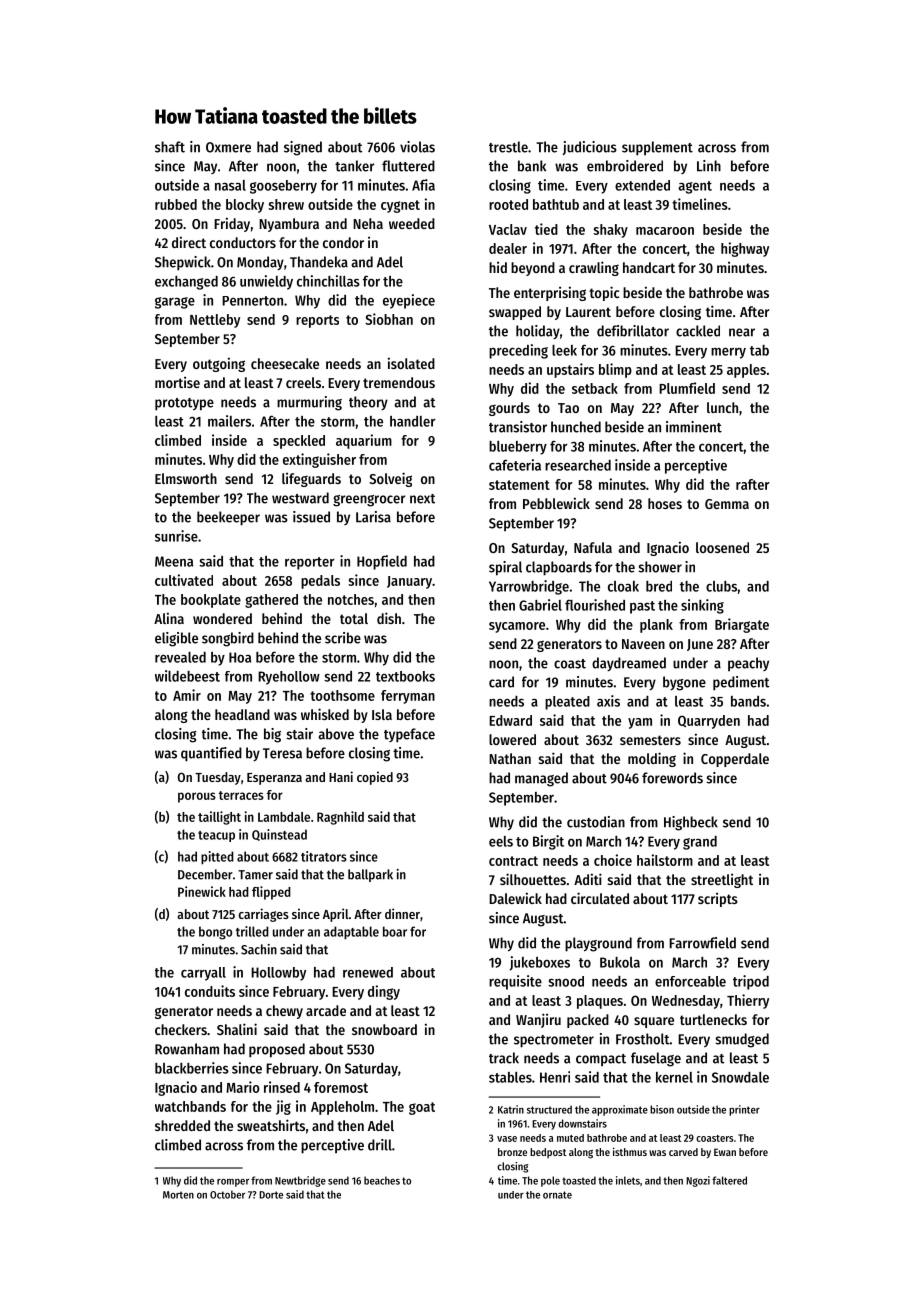  I want to click on bank, so click(532, 166).
